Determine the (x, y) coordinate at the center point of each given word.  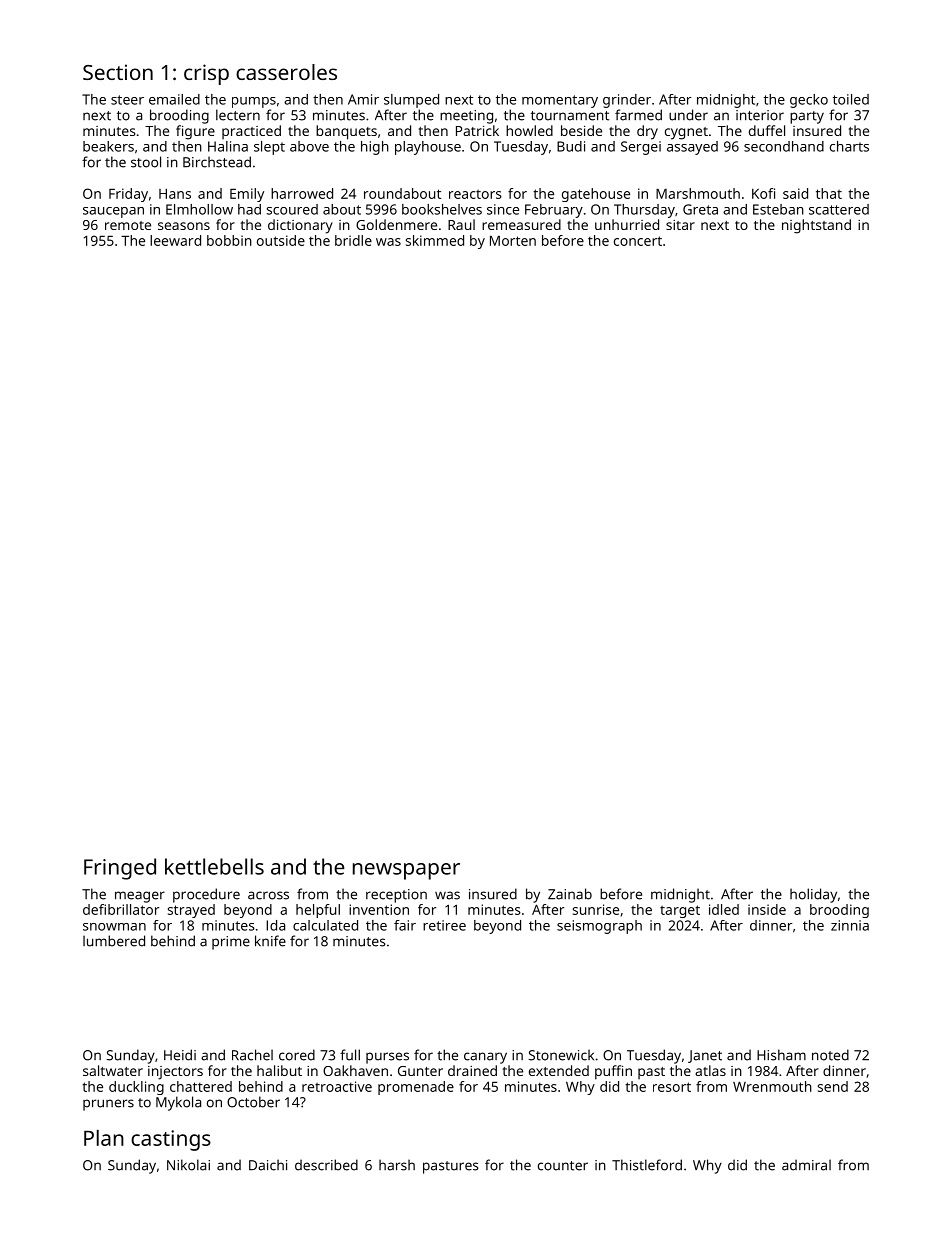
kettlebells (214, 866)
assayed (692, 148)
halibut (279, 1070)
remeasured (521, 224)
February (554, 211)
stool (146, 162)
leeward (175, 240)
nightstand (816, 226)
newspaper (406, 871)
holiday (813, 895)
